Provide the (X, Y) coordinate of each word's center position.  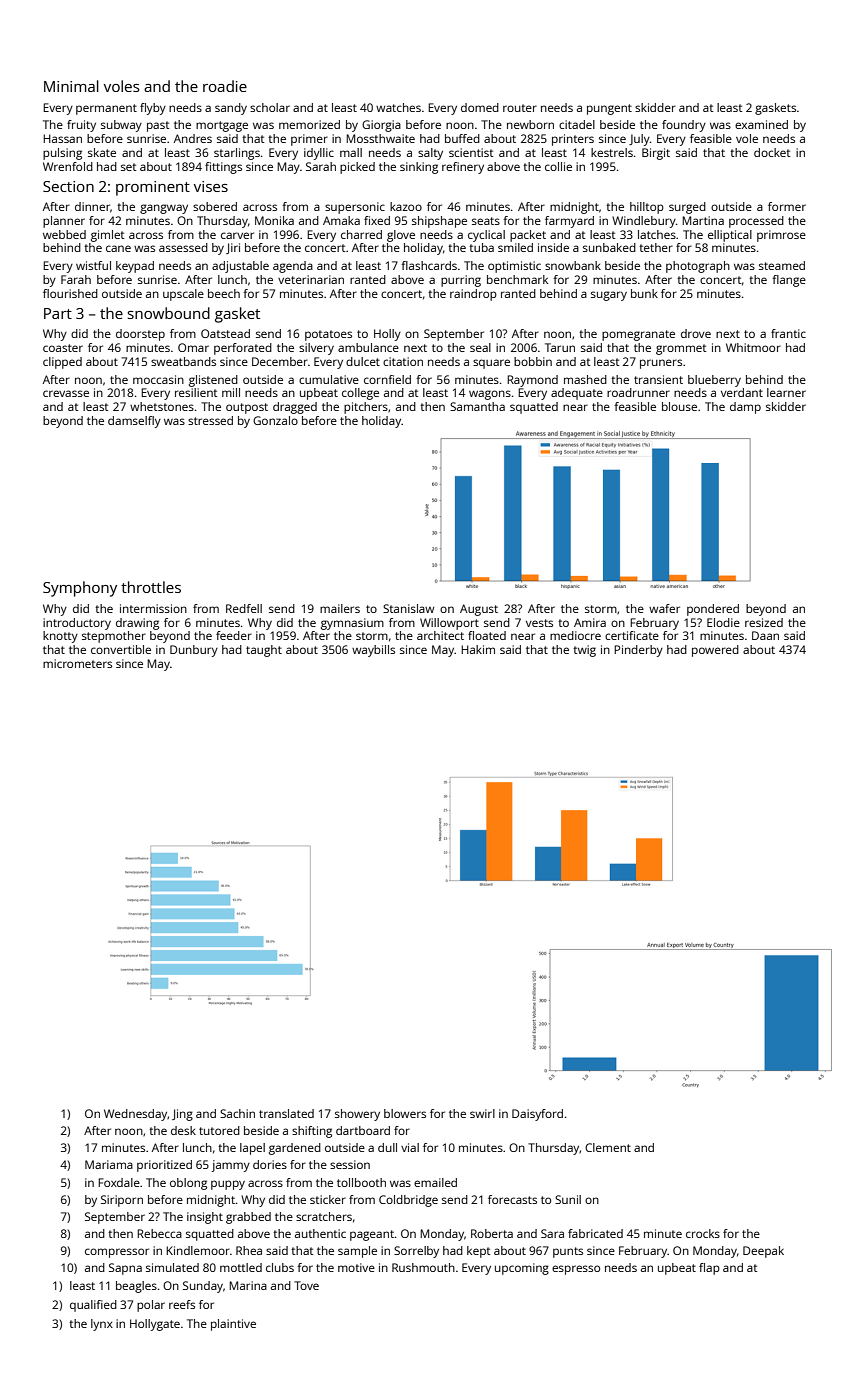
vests (539, 623)
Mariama (109, 1164)
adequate (577, 394)
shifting (312, 1132)
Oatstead (225, 333)
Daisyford (537, 1115)
